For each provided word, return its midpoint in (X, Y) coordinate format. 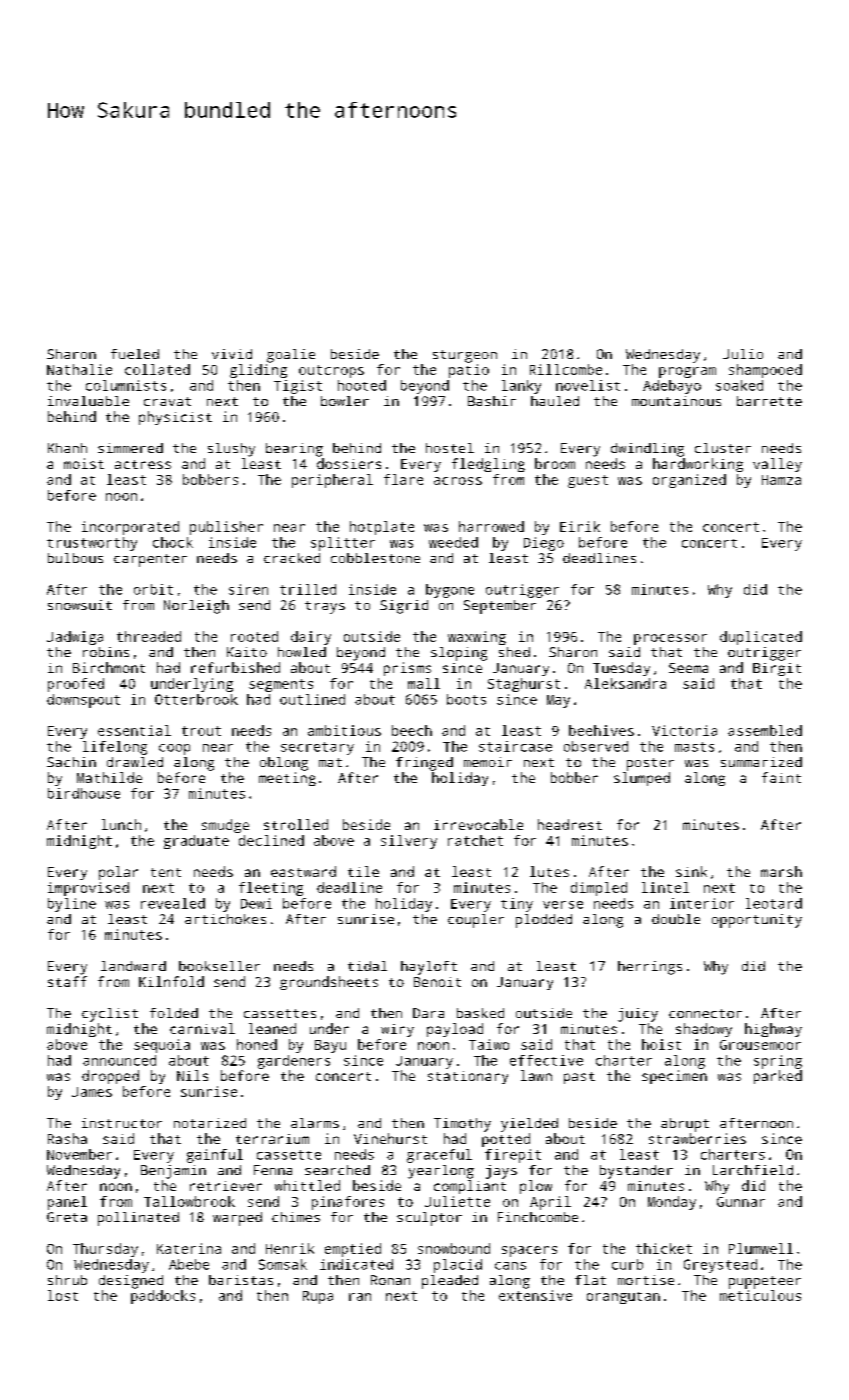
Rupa (318, 1297)
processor (670, 639)
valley (777, 465)
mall (424, 683)
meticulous (760, 1295)
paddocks (163, 1297)
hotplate (382, 528)
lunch (121, 824)
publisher (226, 528)
